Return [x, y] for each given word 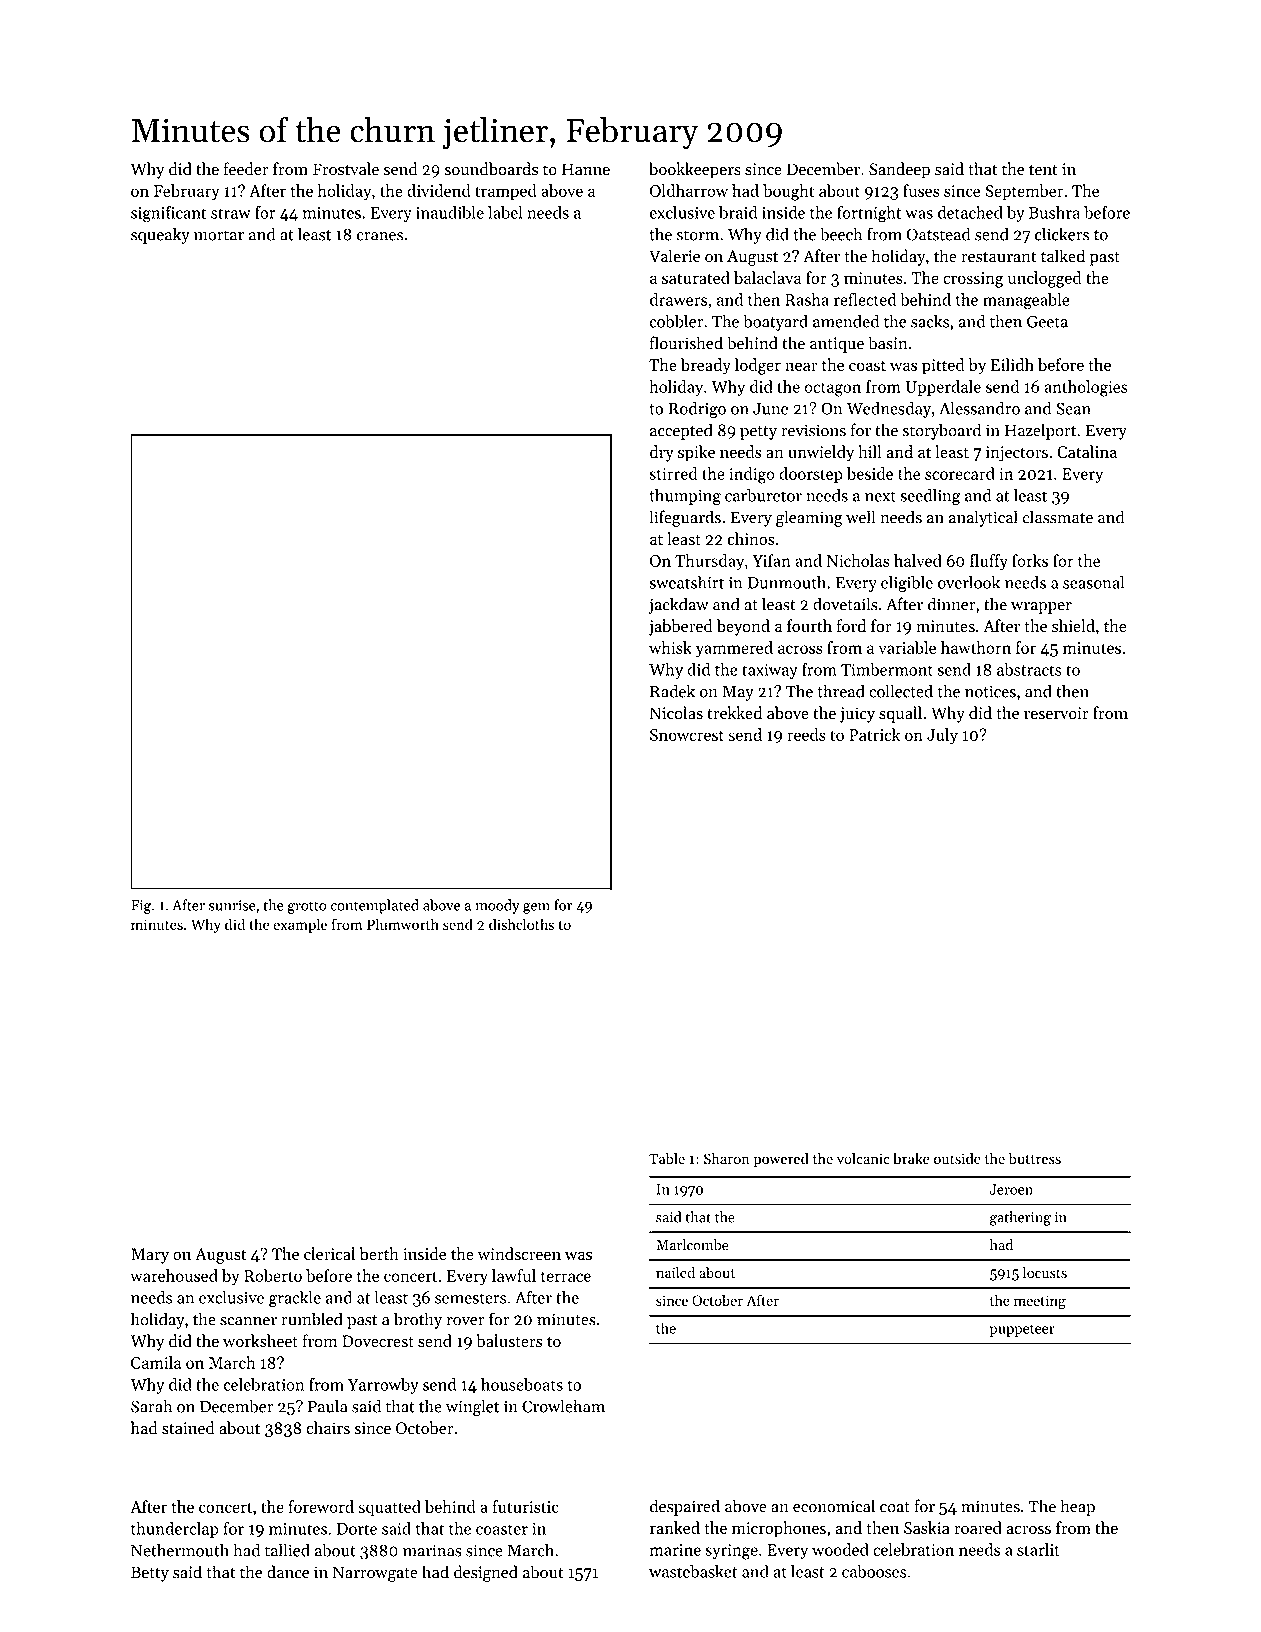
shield [1073, 626]
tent [1043, 170]
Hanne [586, 169]
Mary [150, 1256]
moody [497, 906]
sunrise [232, 905]
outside [957, 1158]
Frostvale [346, 169]
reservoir [1056, 713]
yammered [734, 649]
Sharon [727, 1158]
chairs [328, 1428]
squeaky [160, 235]
